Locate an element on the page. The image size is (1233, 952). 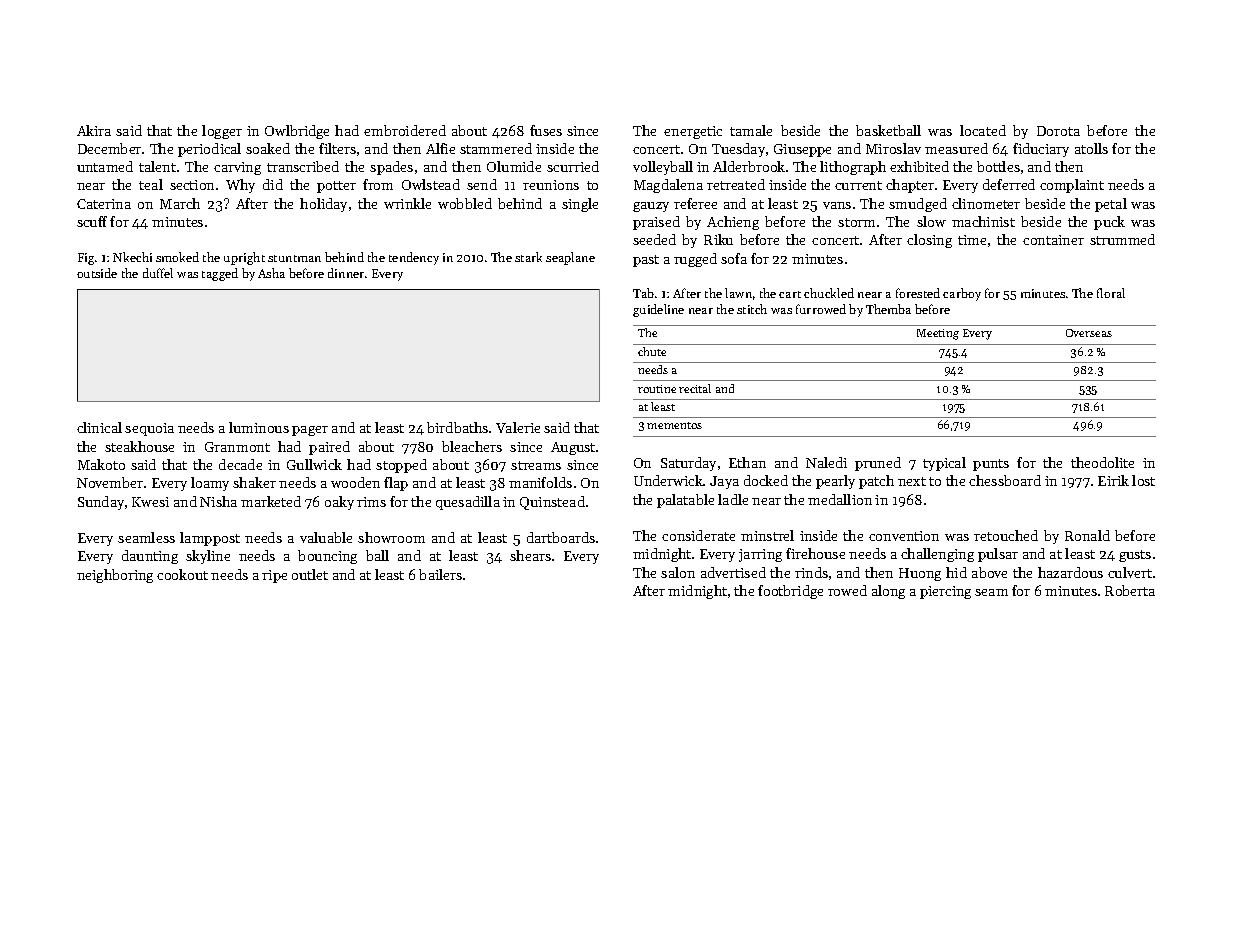
daunting is located at coordinates (150, 557).
